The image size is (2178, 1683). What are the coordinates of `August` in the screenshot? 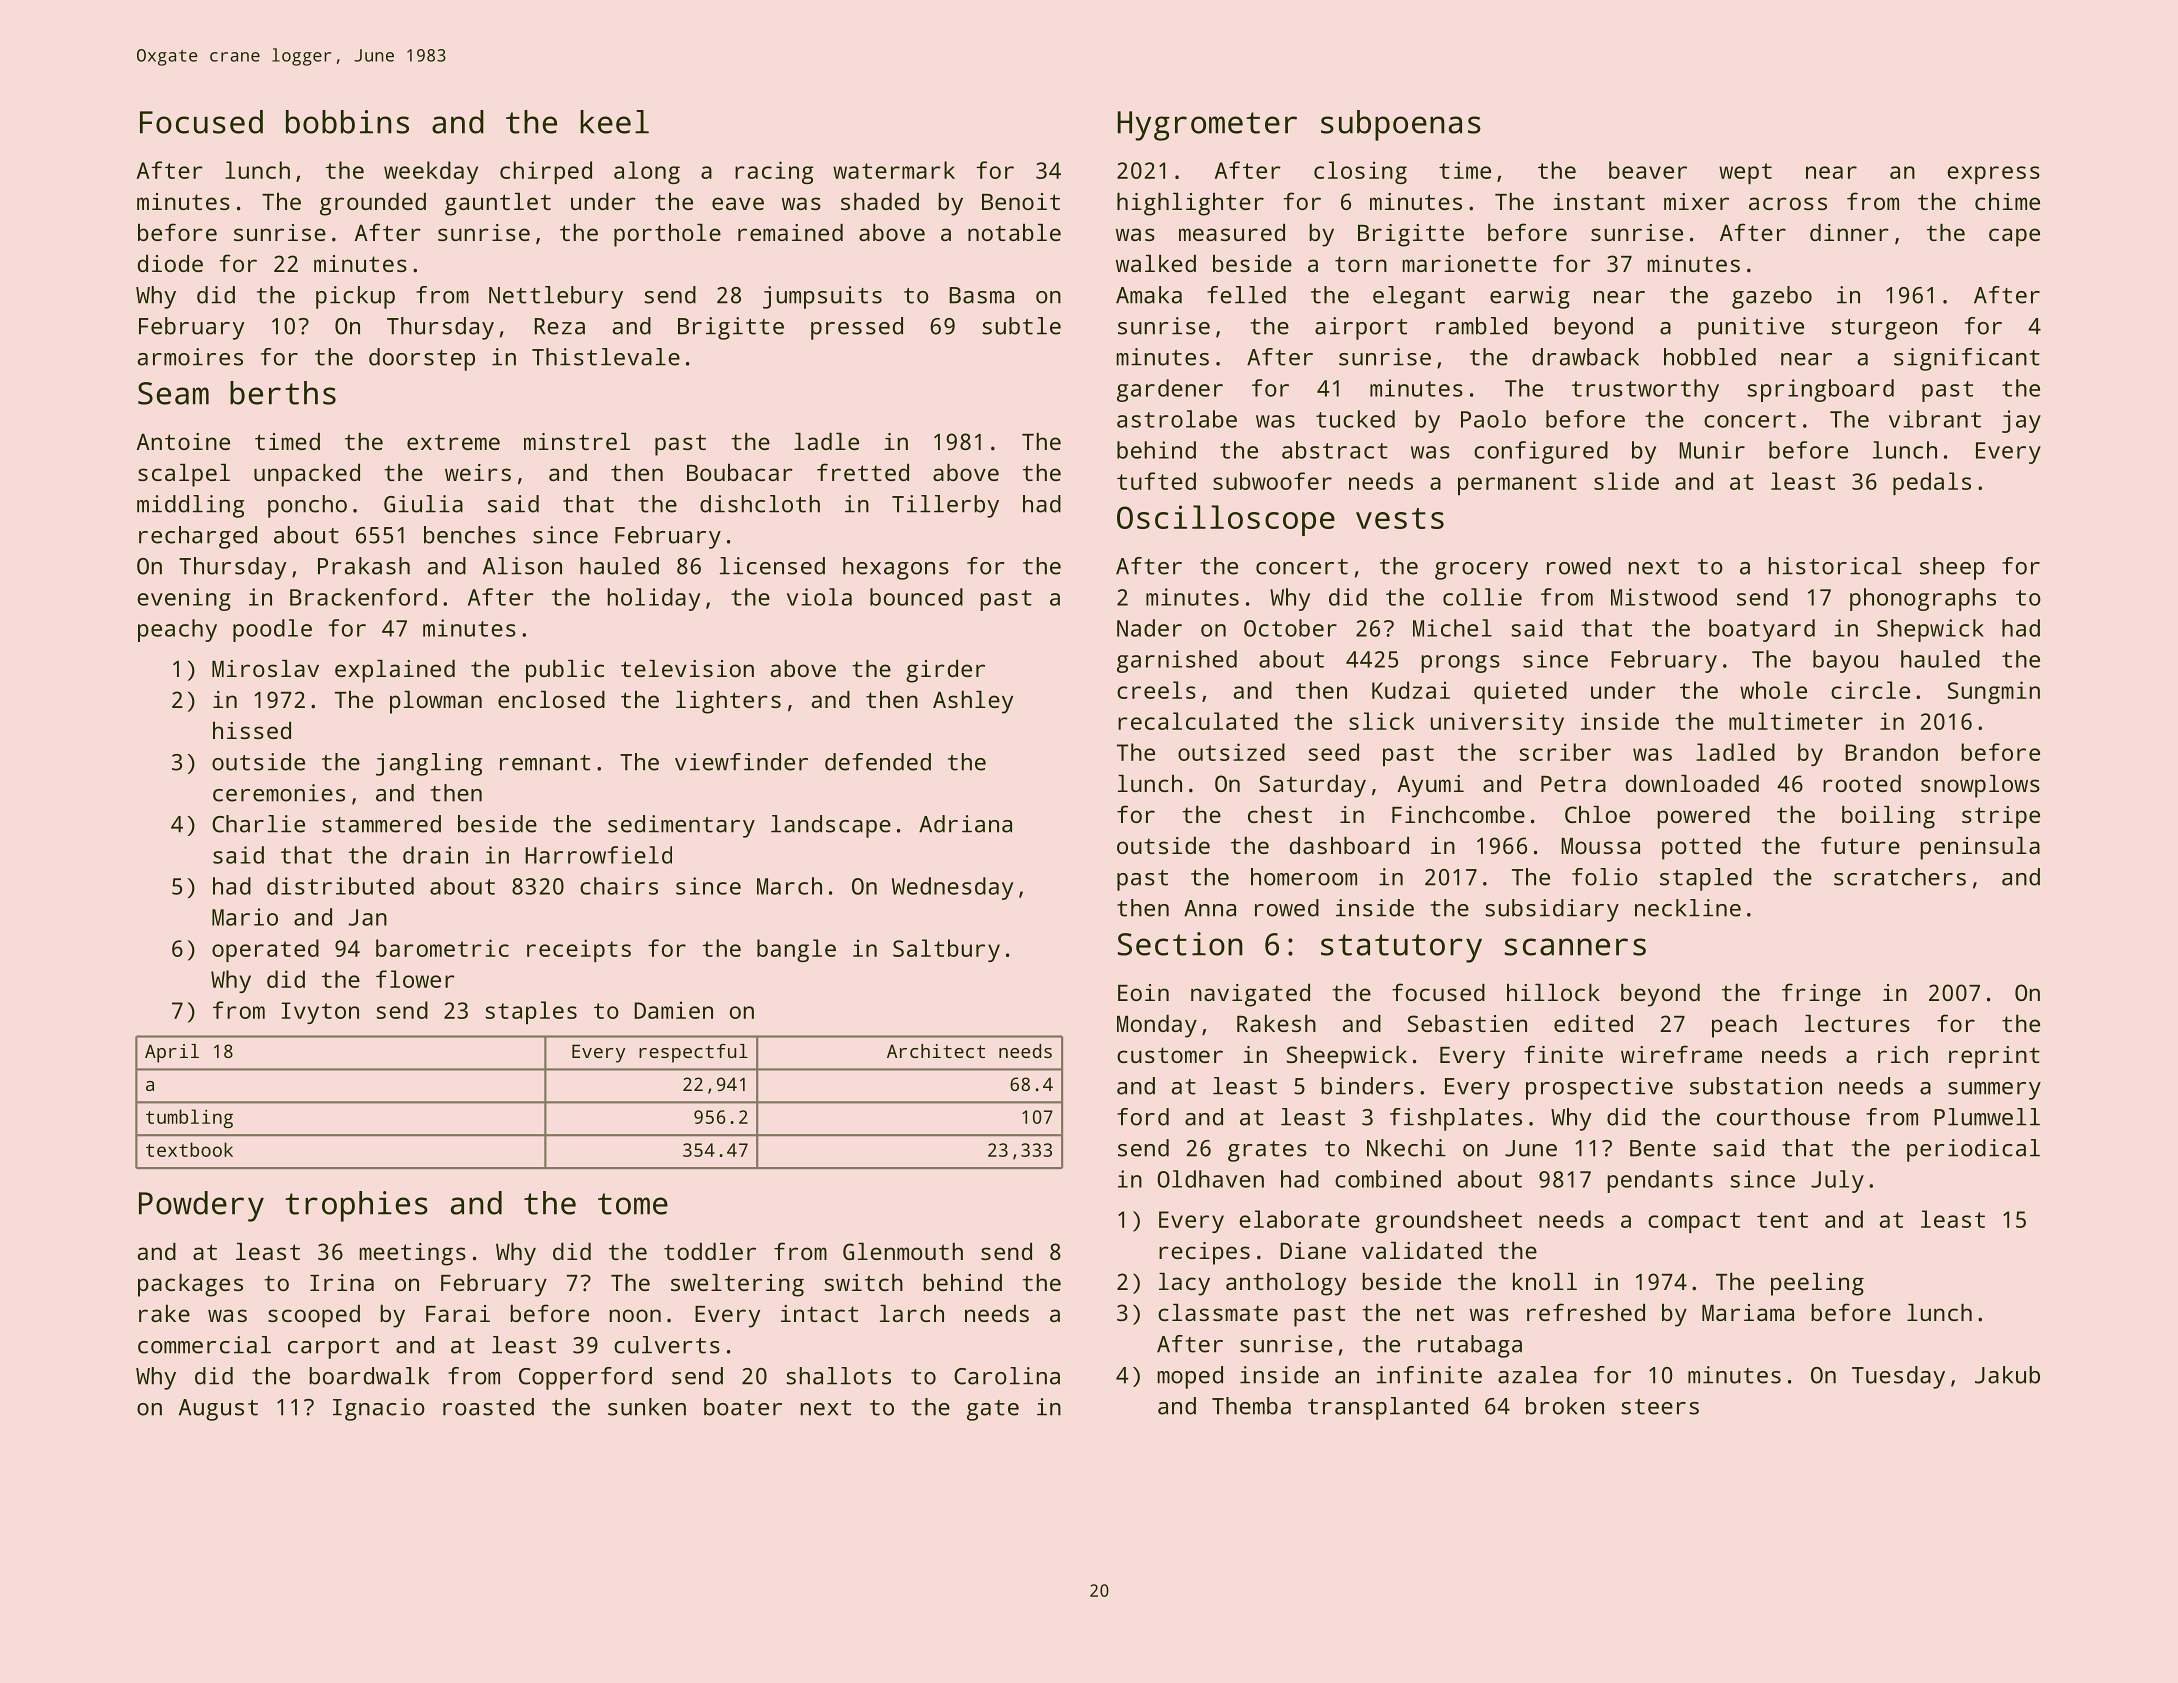 It's located at (218, 1410).
